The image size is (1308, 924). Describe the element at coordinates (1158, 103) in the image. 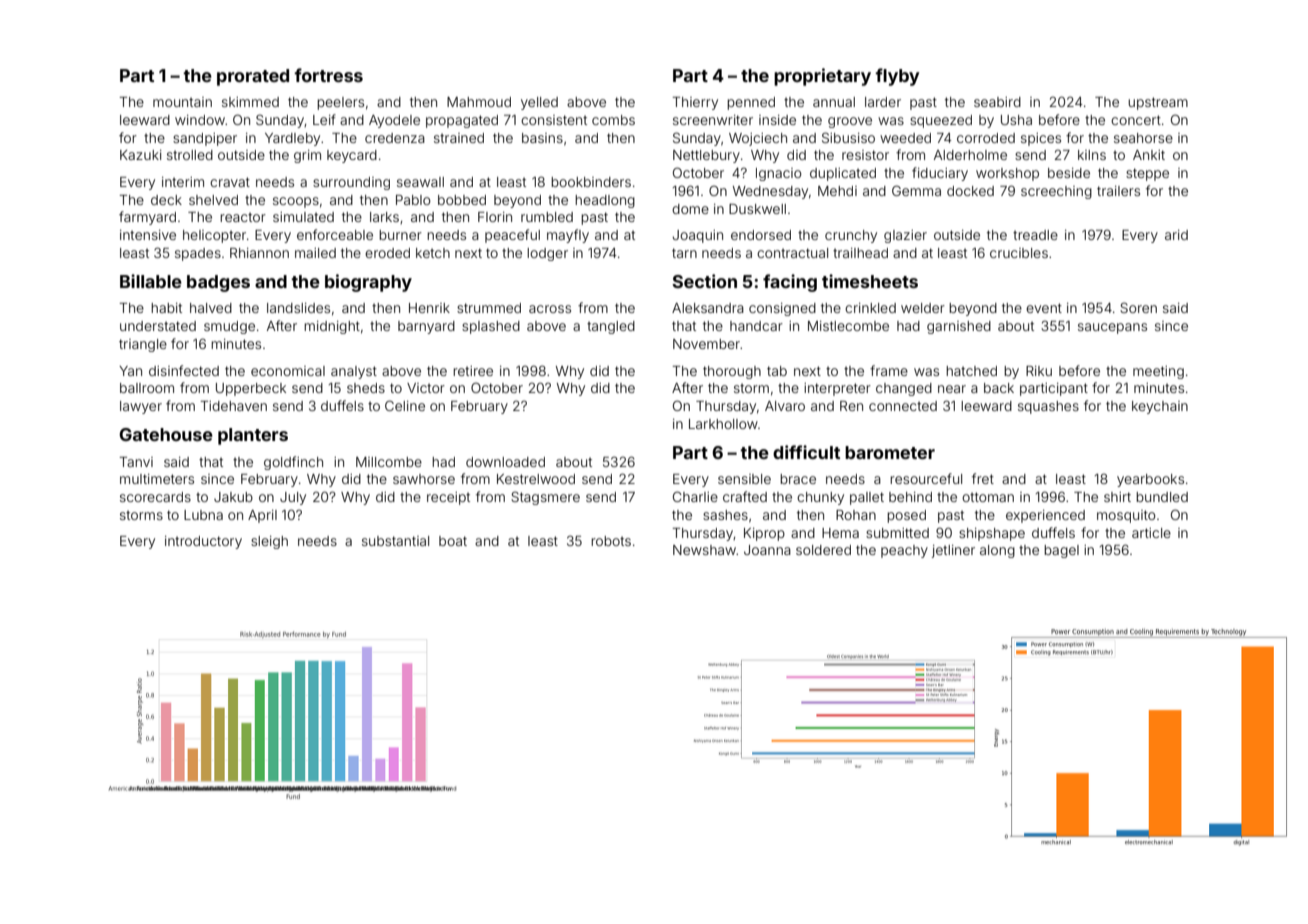

I see `upstream` at that location.
